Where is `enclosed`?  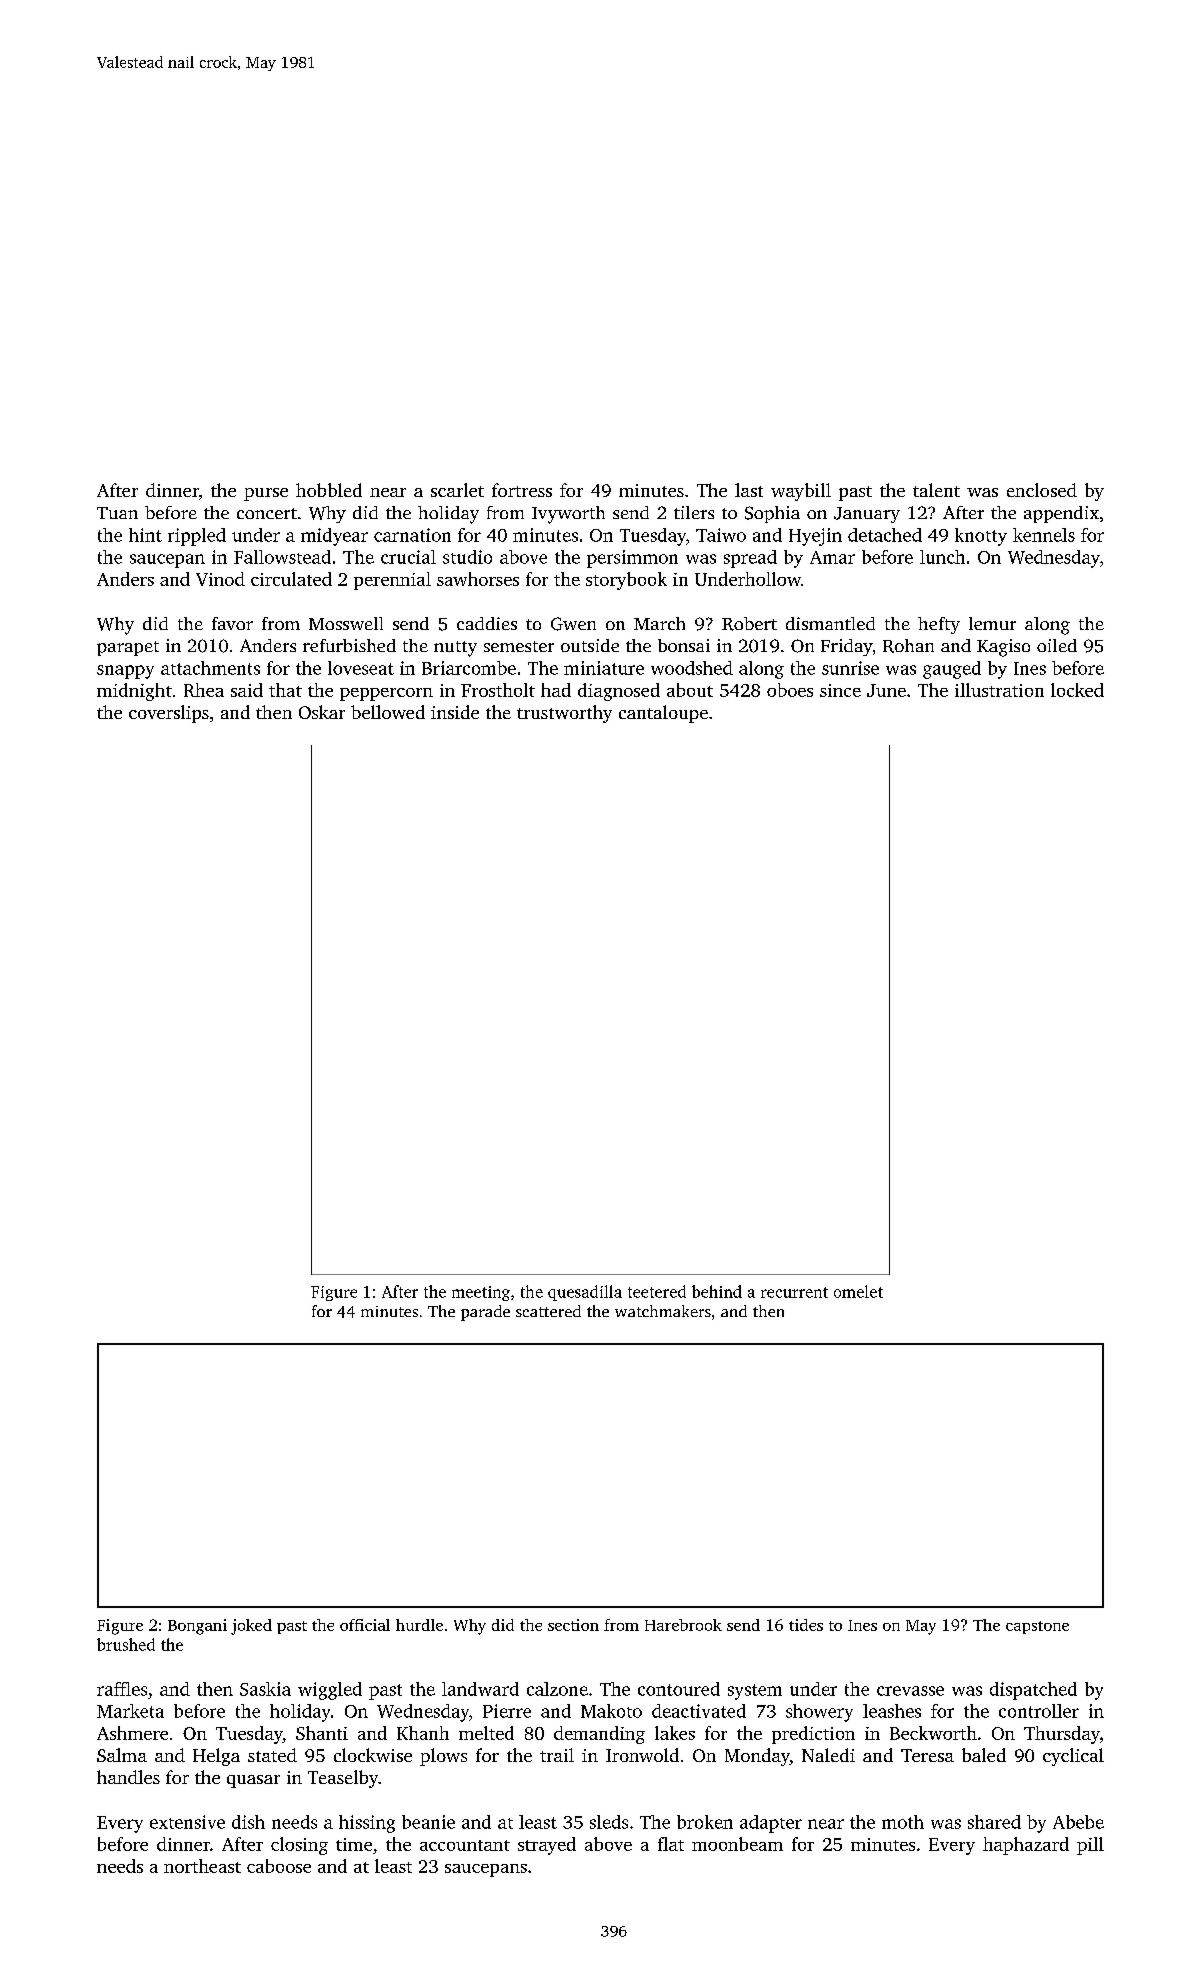 enclosed is located at coordinates (1042, 490).
